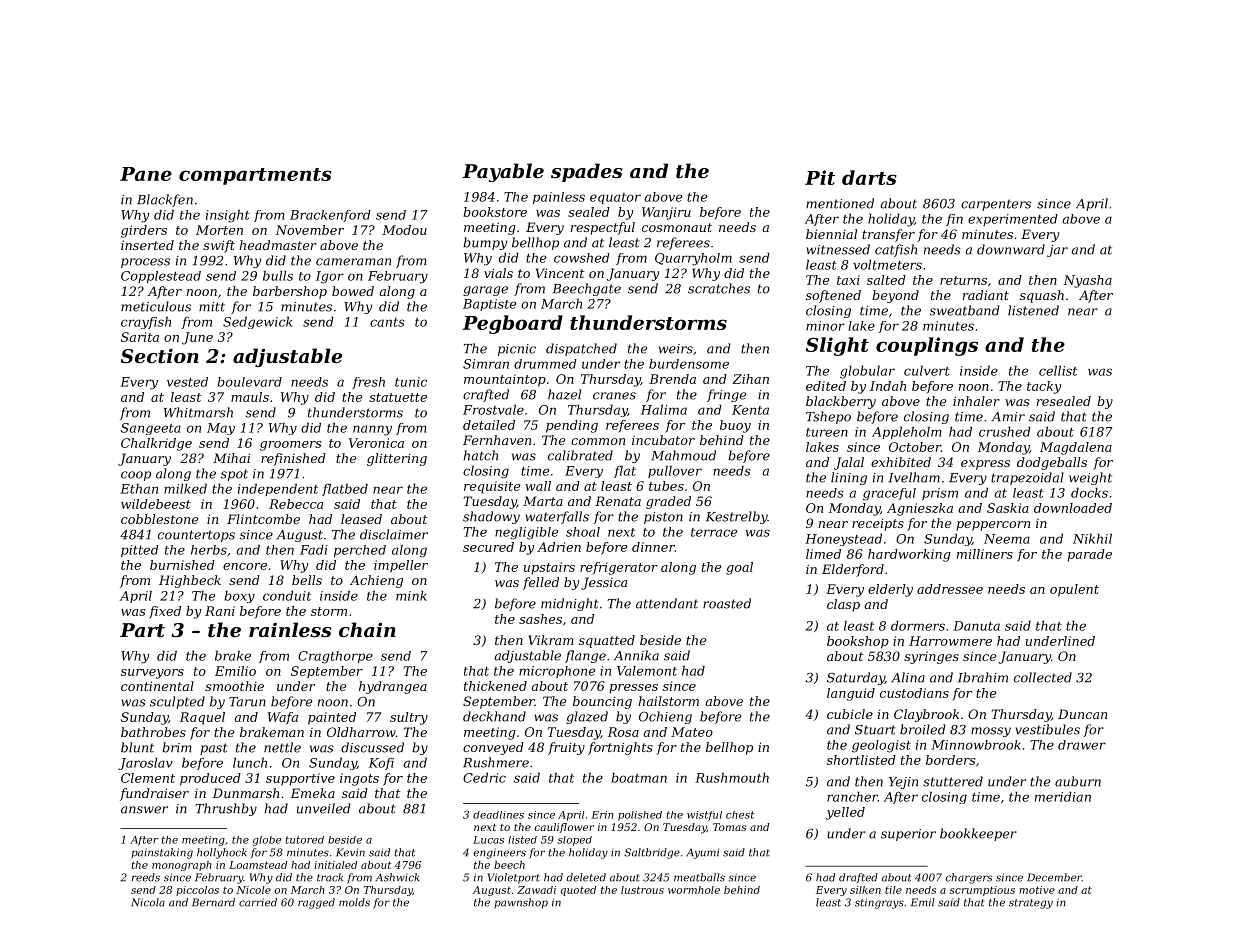  I want to click on glazed, so click(587, 717).
